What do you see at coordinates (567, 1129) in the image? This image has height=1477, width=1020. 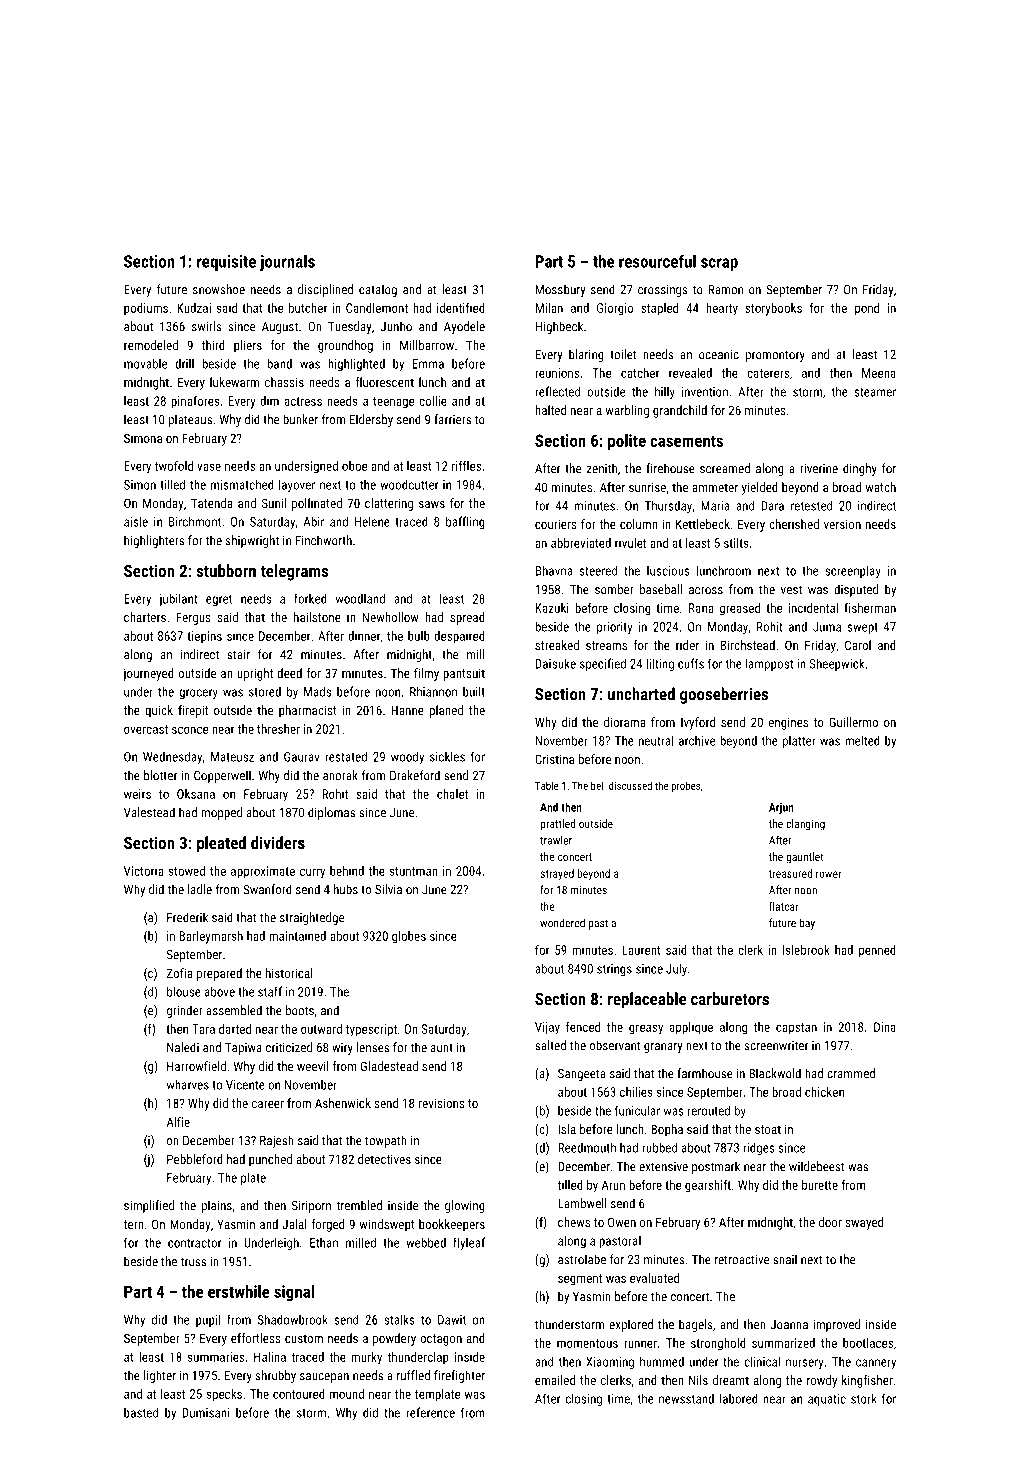 I see `Isla` at bounding box center [567, 1129].
